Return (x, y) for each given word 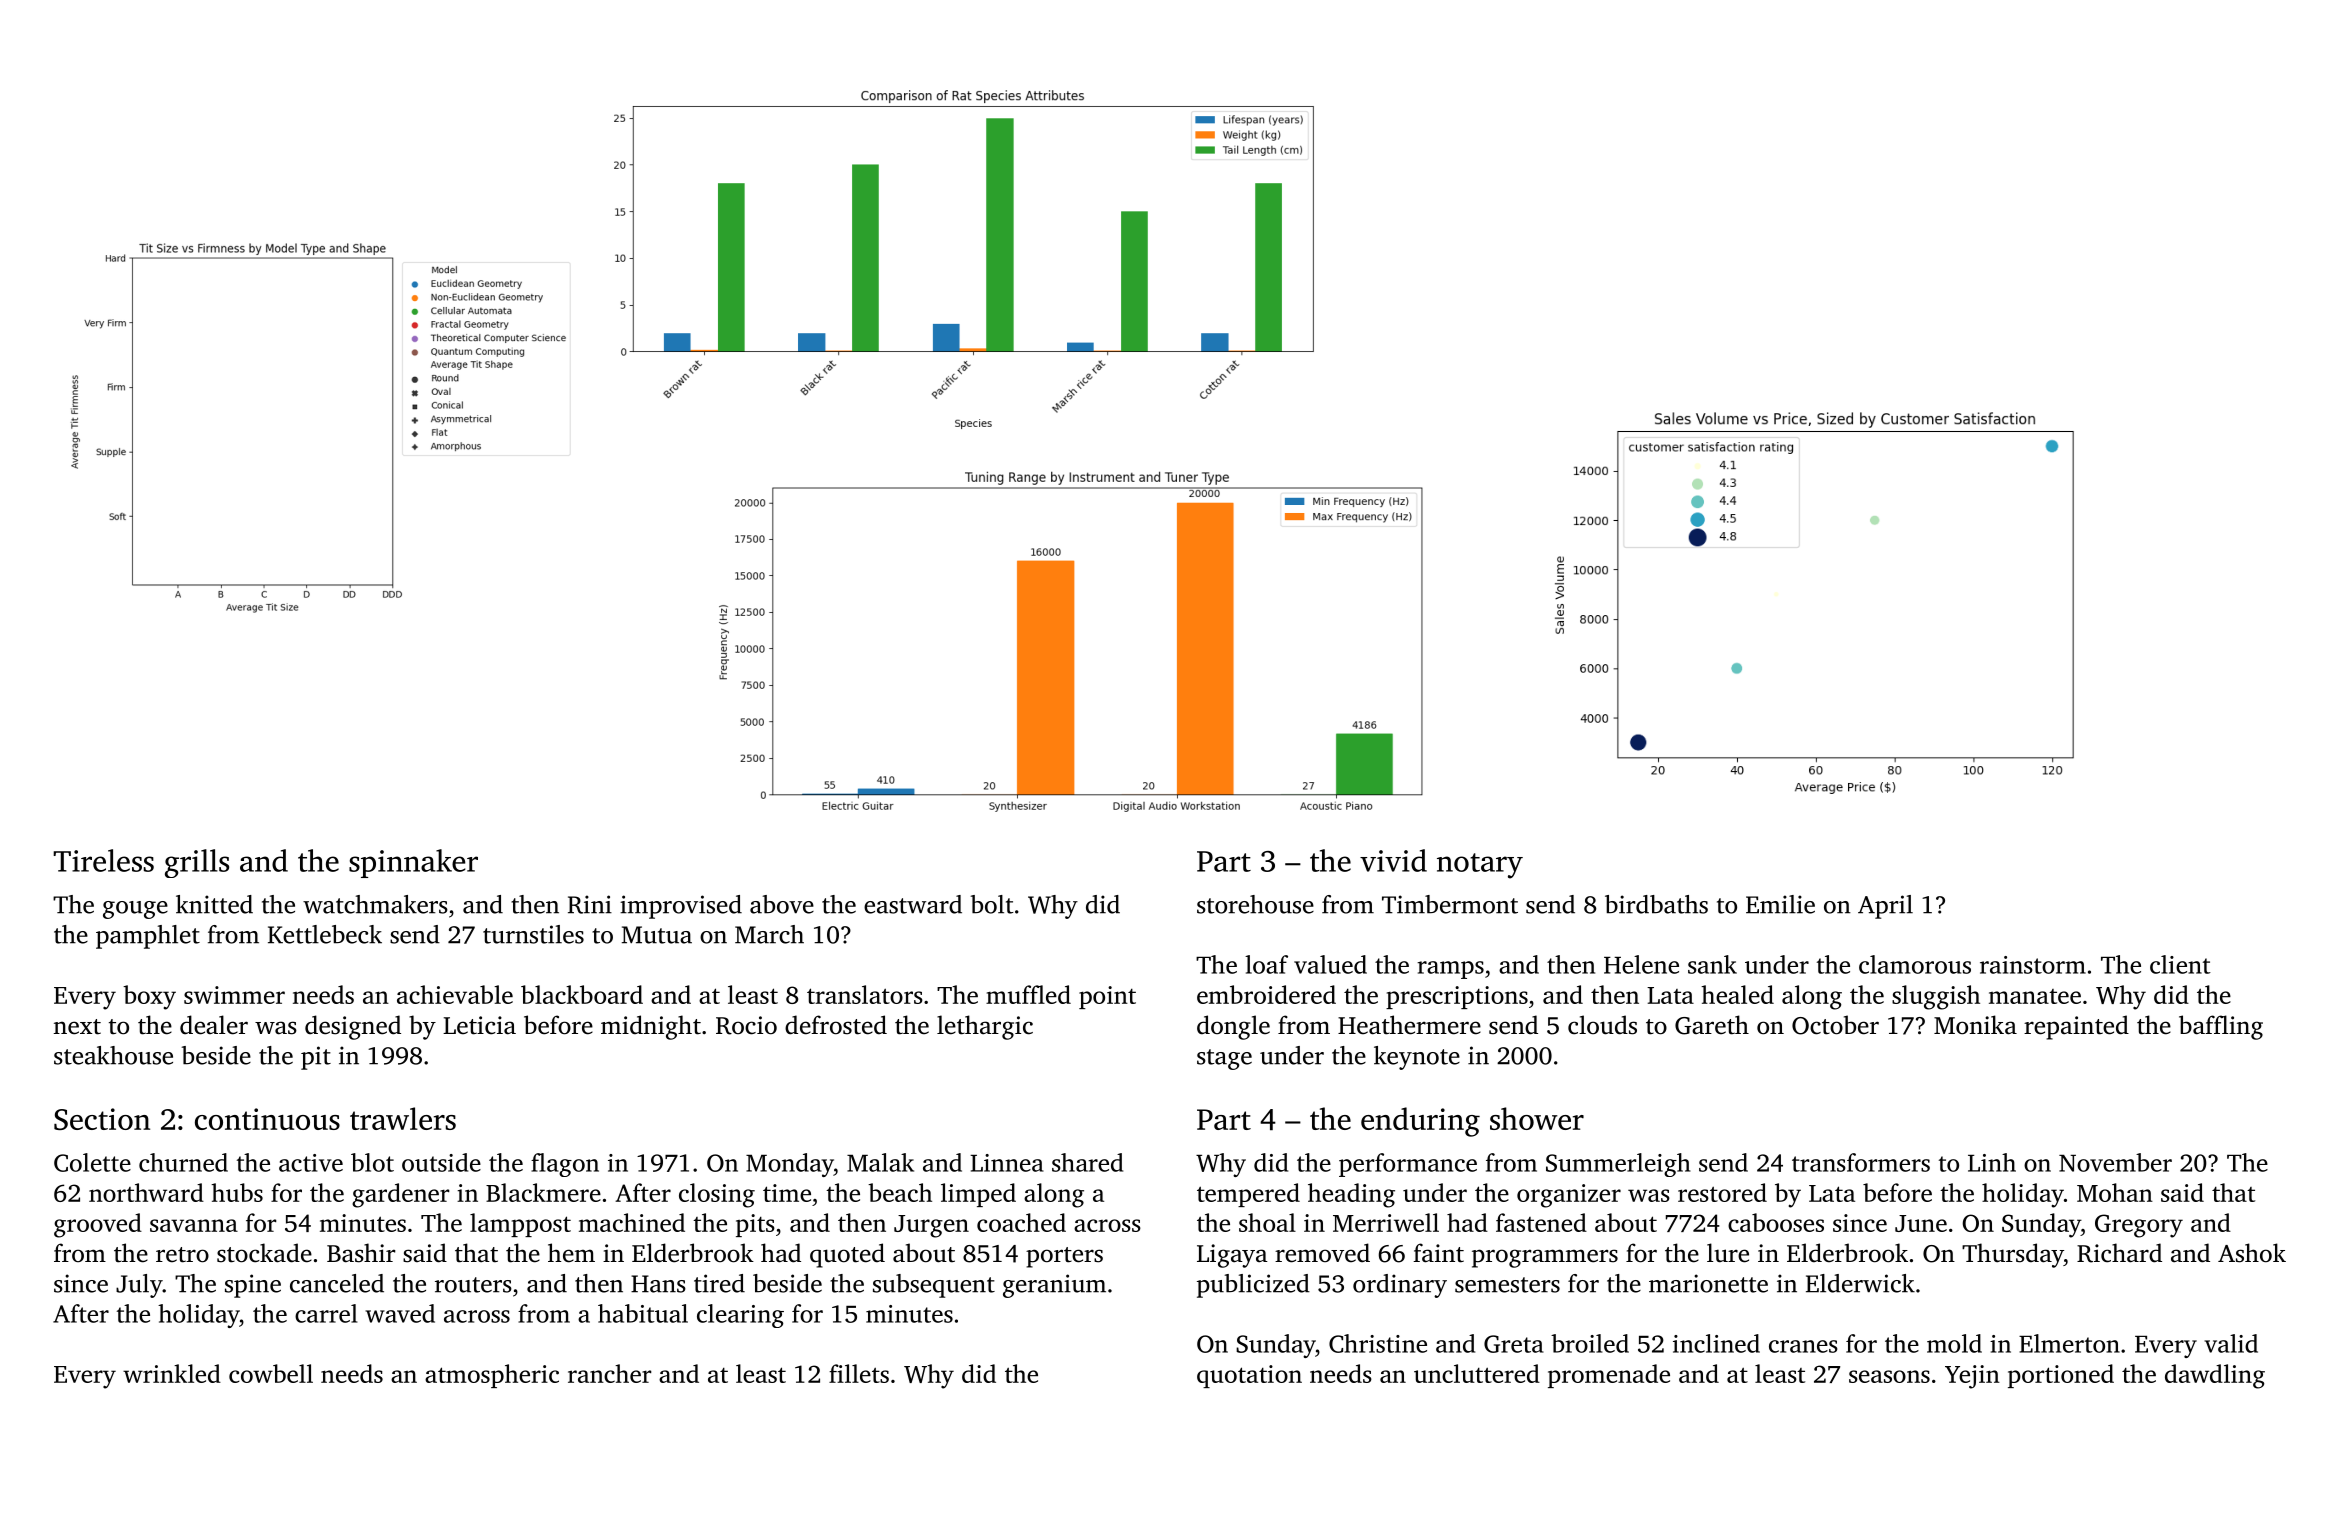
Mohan (2115, 1192)
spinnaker (413, 863)
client (2180, 964)
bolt (991, 904)
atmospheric (492, 1376)
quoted (847, 1255)
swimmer (234, 995)
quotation (1249, 1376)
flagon (565, 1165)
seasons (1889, 1376)
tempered (1248, 1195)
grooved (98, 1225)
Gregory (2139, 1226)
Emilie (1780, 904)
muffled (1028, 994)
